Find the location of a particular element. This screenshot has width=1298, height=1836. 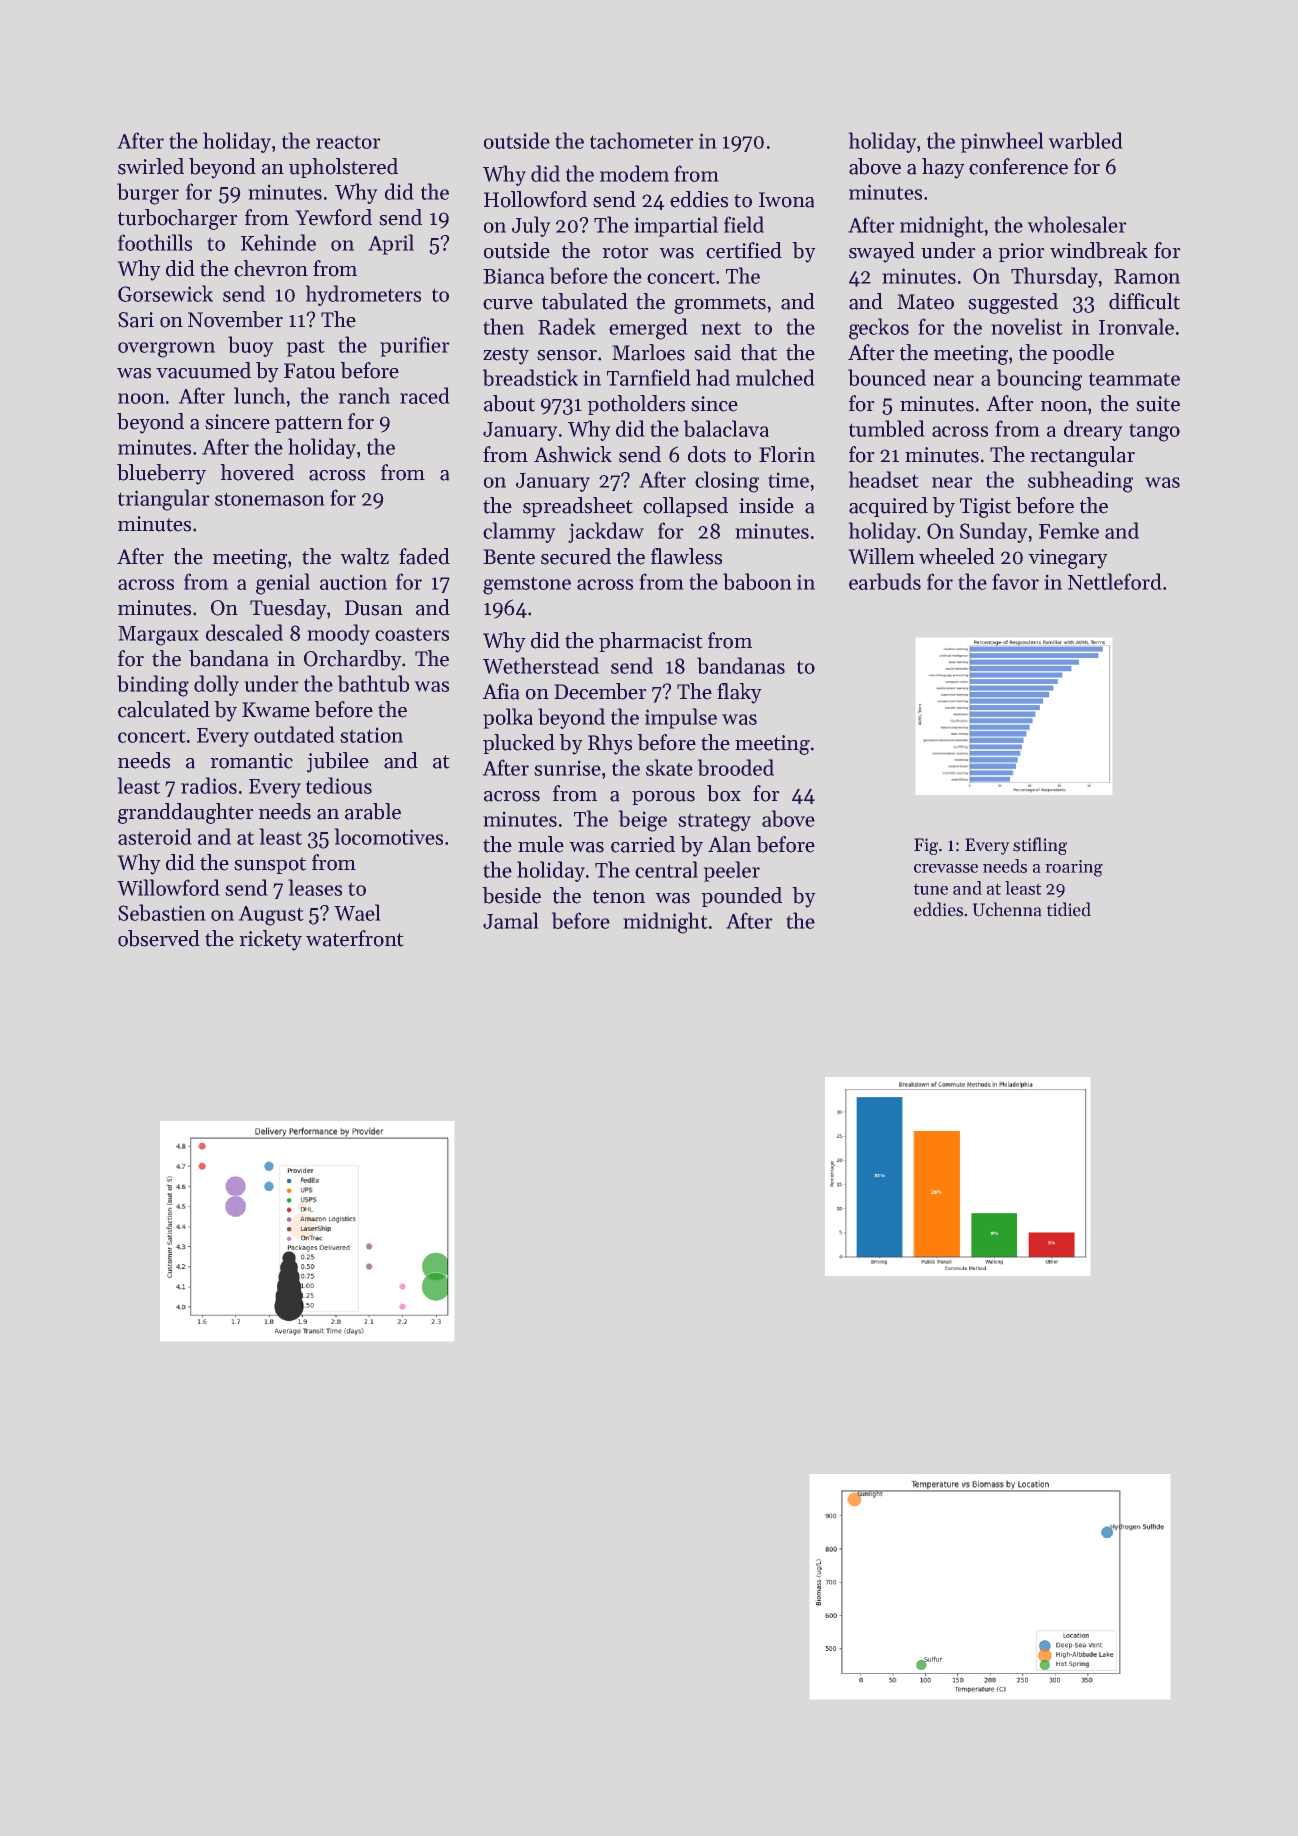

hydrometers is located at coordinates (363, 295).
